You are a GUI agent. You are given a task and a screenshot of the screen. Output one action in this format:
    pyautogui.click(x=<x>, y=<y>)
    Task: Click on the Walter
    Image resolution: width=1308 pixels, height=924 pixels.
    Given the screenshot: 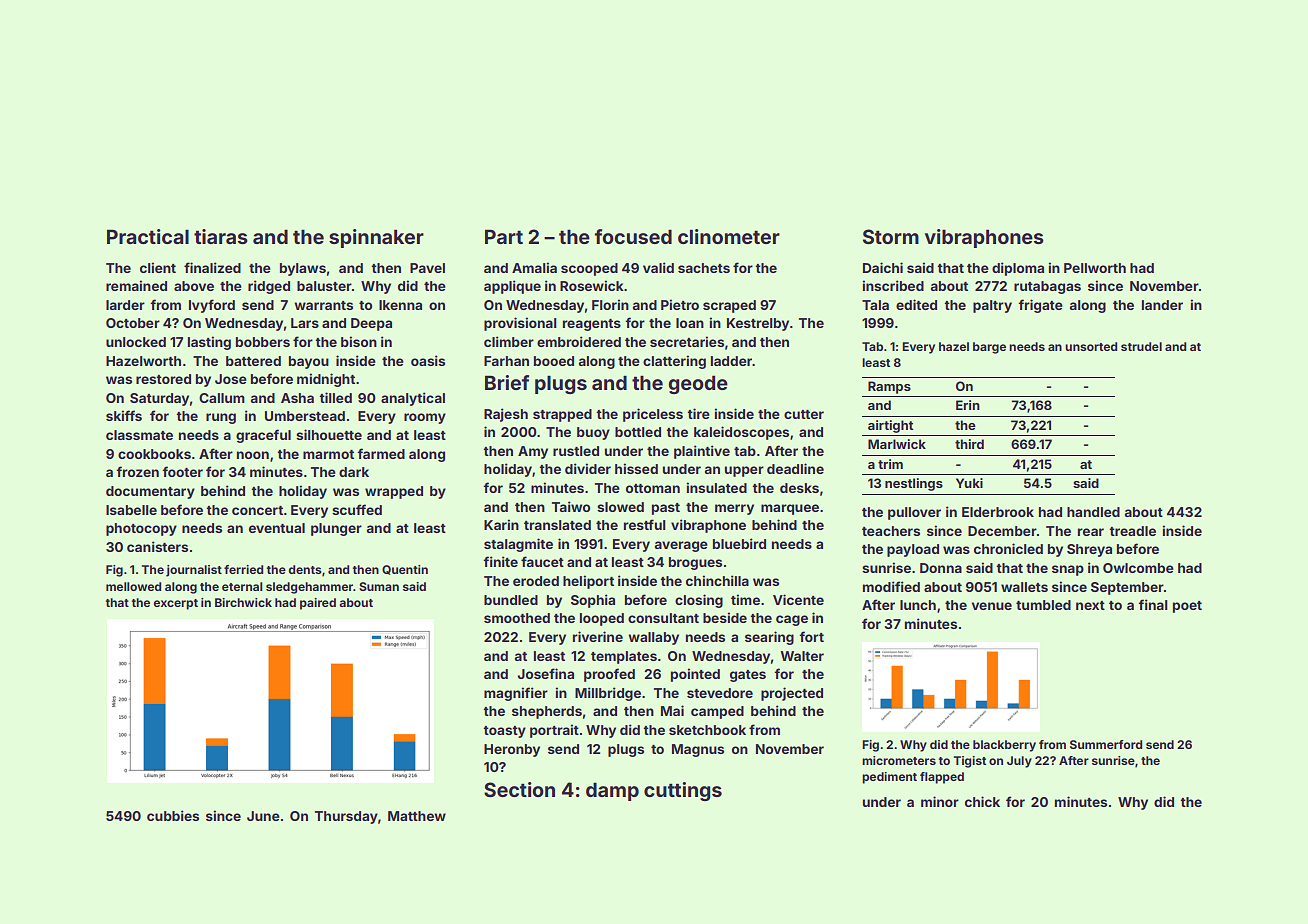 What is the action you would take?
    pyautogui.click(x=802, y=656)
